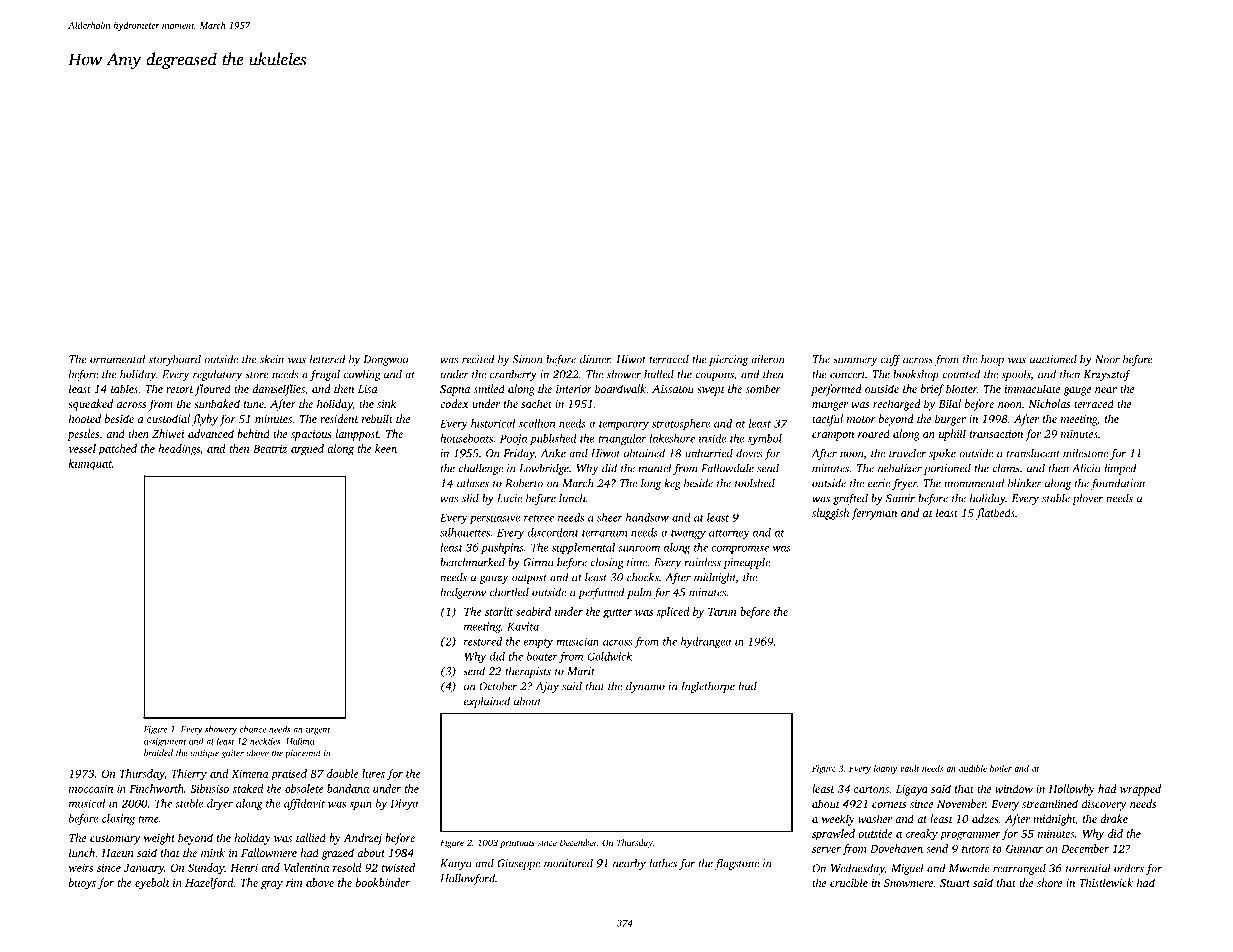  What do you see at coordinates (1087, 499) in the document?
I see `plover` at bounding box center [1087, 499].
